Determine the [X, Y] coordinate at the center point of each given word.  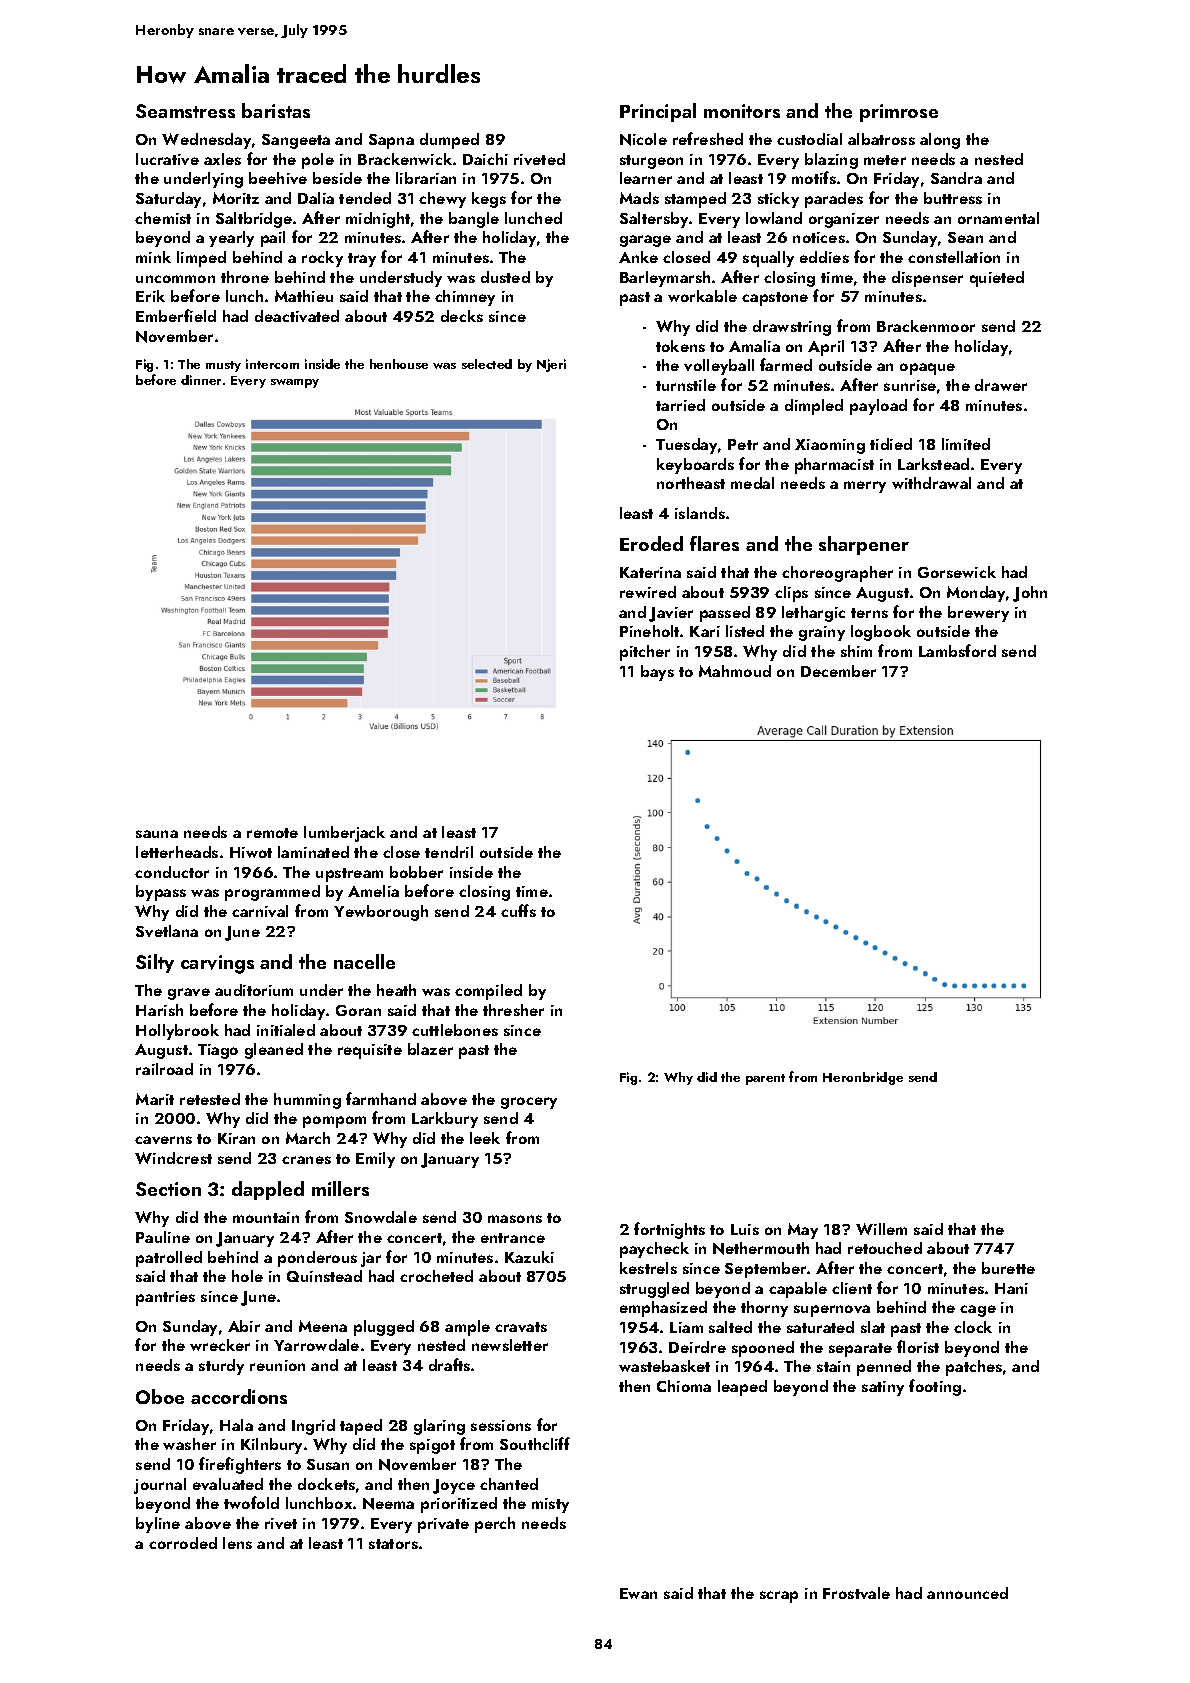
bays [657, 673]
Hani [1011, 1288]
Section [168, 1189]
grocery [529, 1103]
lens [237, 1543]
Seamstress [185, 111]
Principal [658, 112]
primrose [899, 113]
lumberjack [344, 834]
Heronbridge [863, 1078]
